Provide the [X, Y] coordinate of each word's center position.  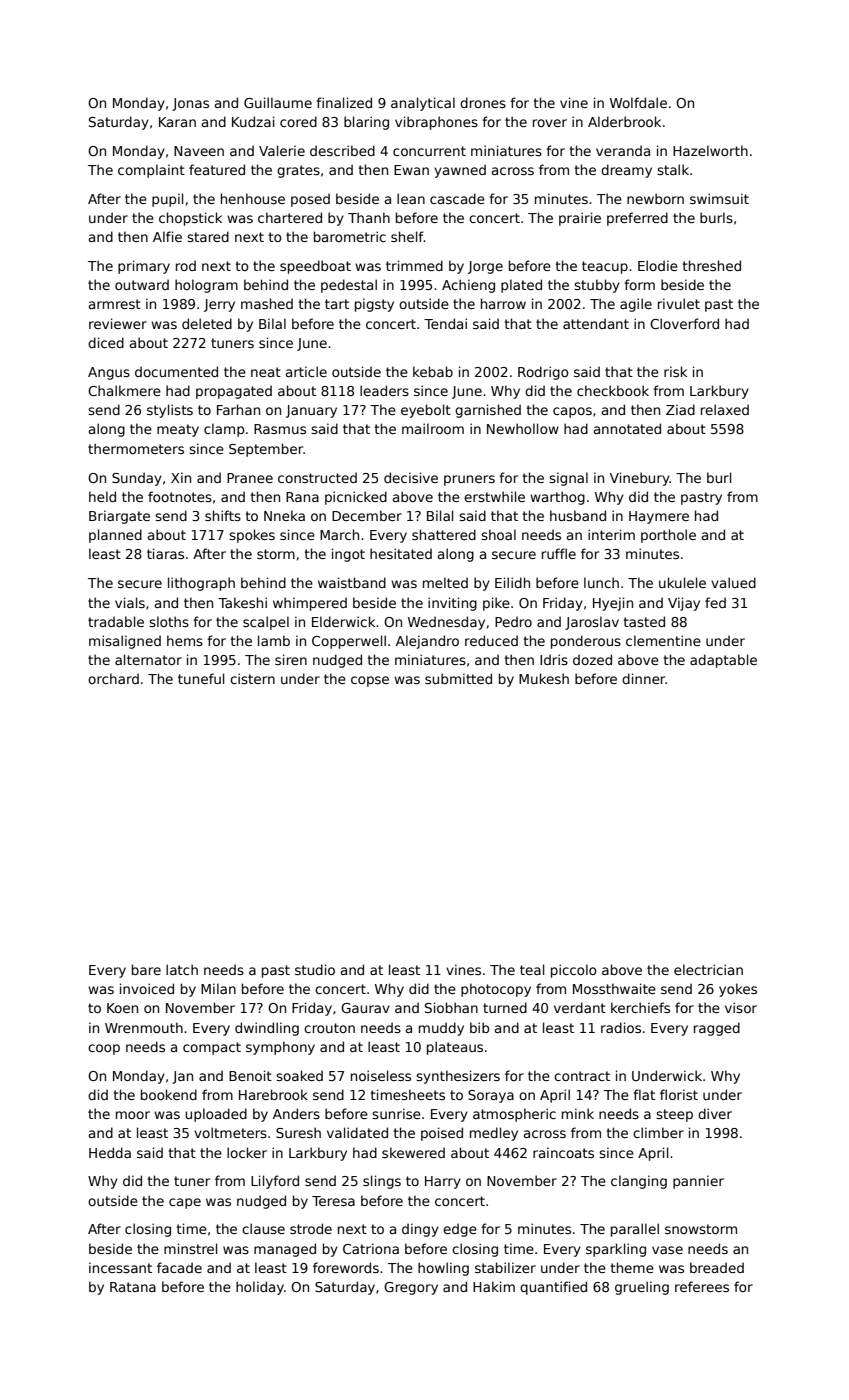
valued [733, 582]
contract [582, 1076]
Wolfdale [638, 102]
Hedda [110, 1152]
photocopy [496, 990]
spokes [252, 536]
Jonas [190, 104]
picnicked [356, 498]
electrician [708, 969]
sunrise [396, 1113]
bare [146, 969]
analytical [423, 104]
